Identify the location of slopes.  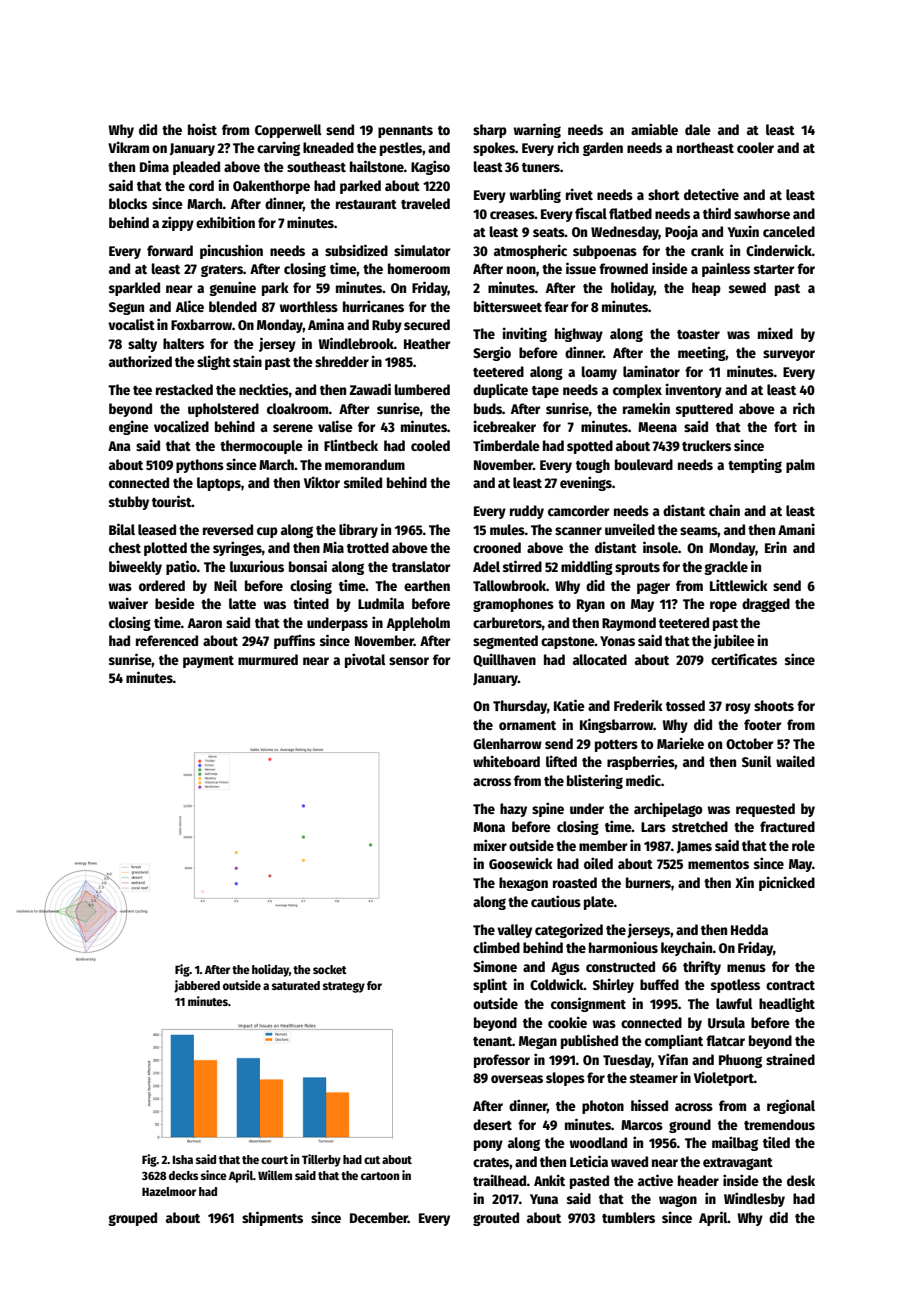
(565, 1079).
